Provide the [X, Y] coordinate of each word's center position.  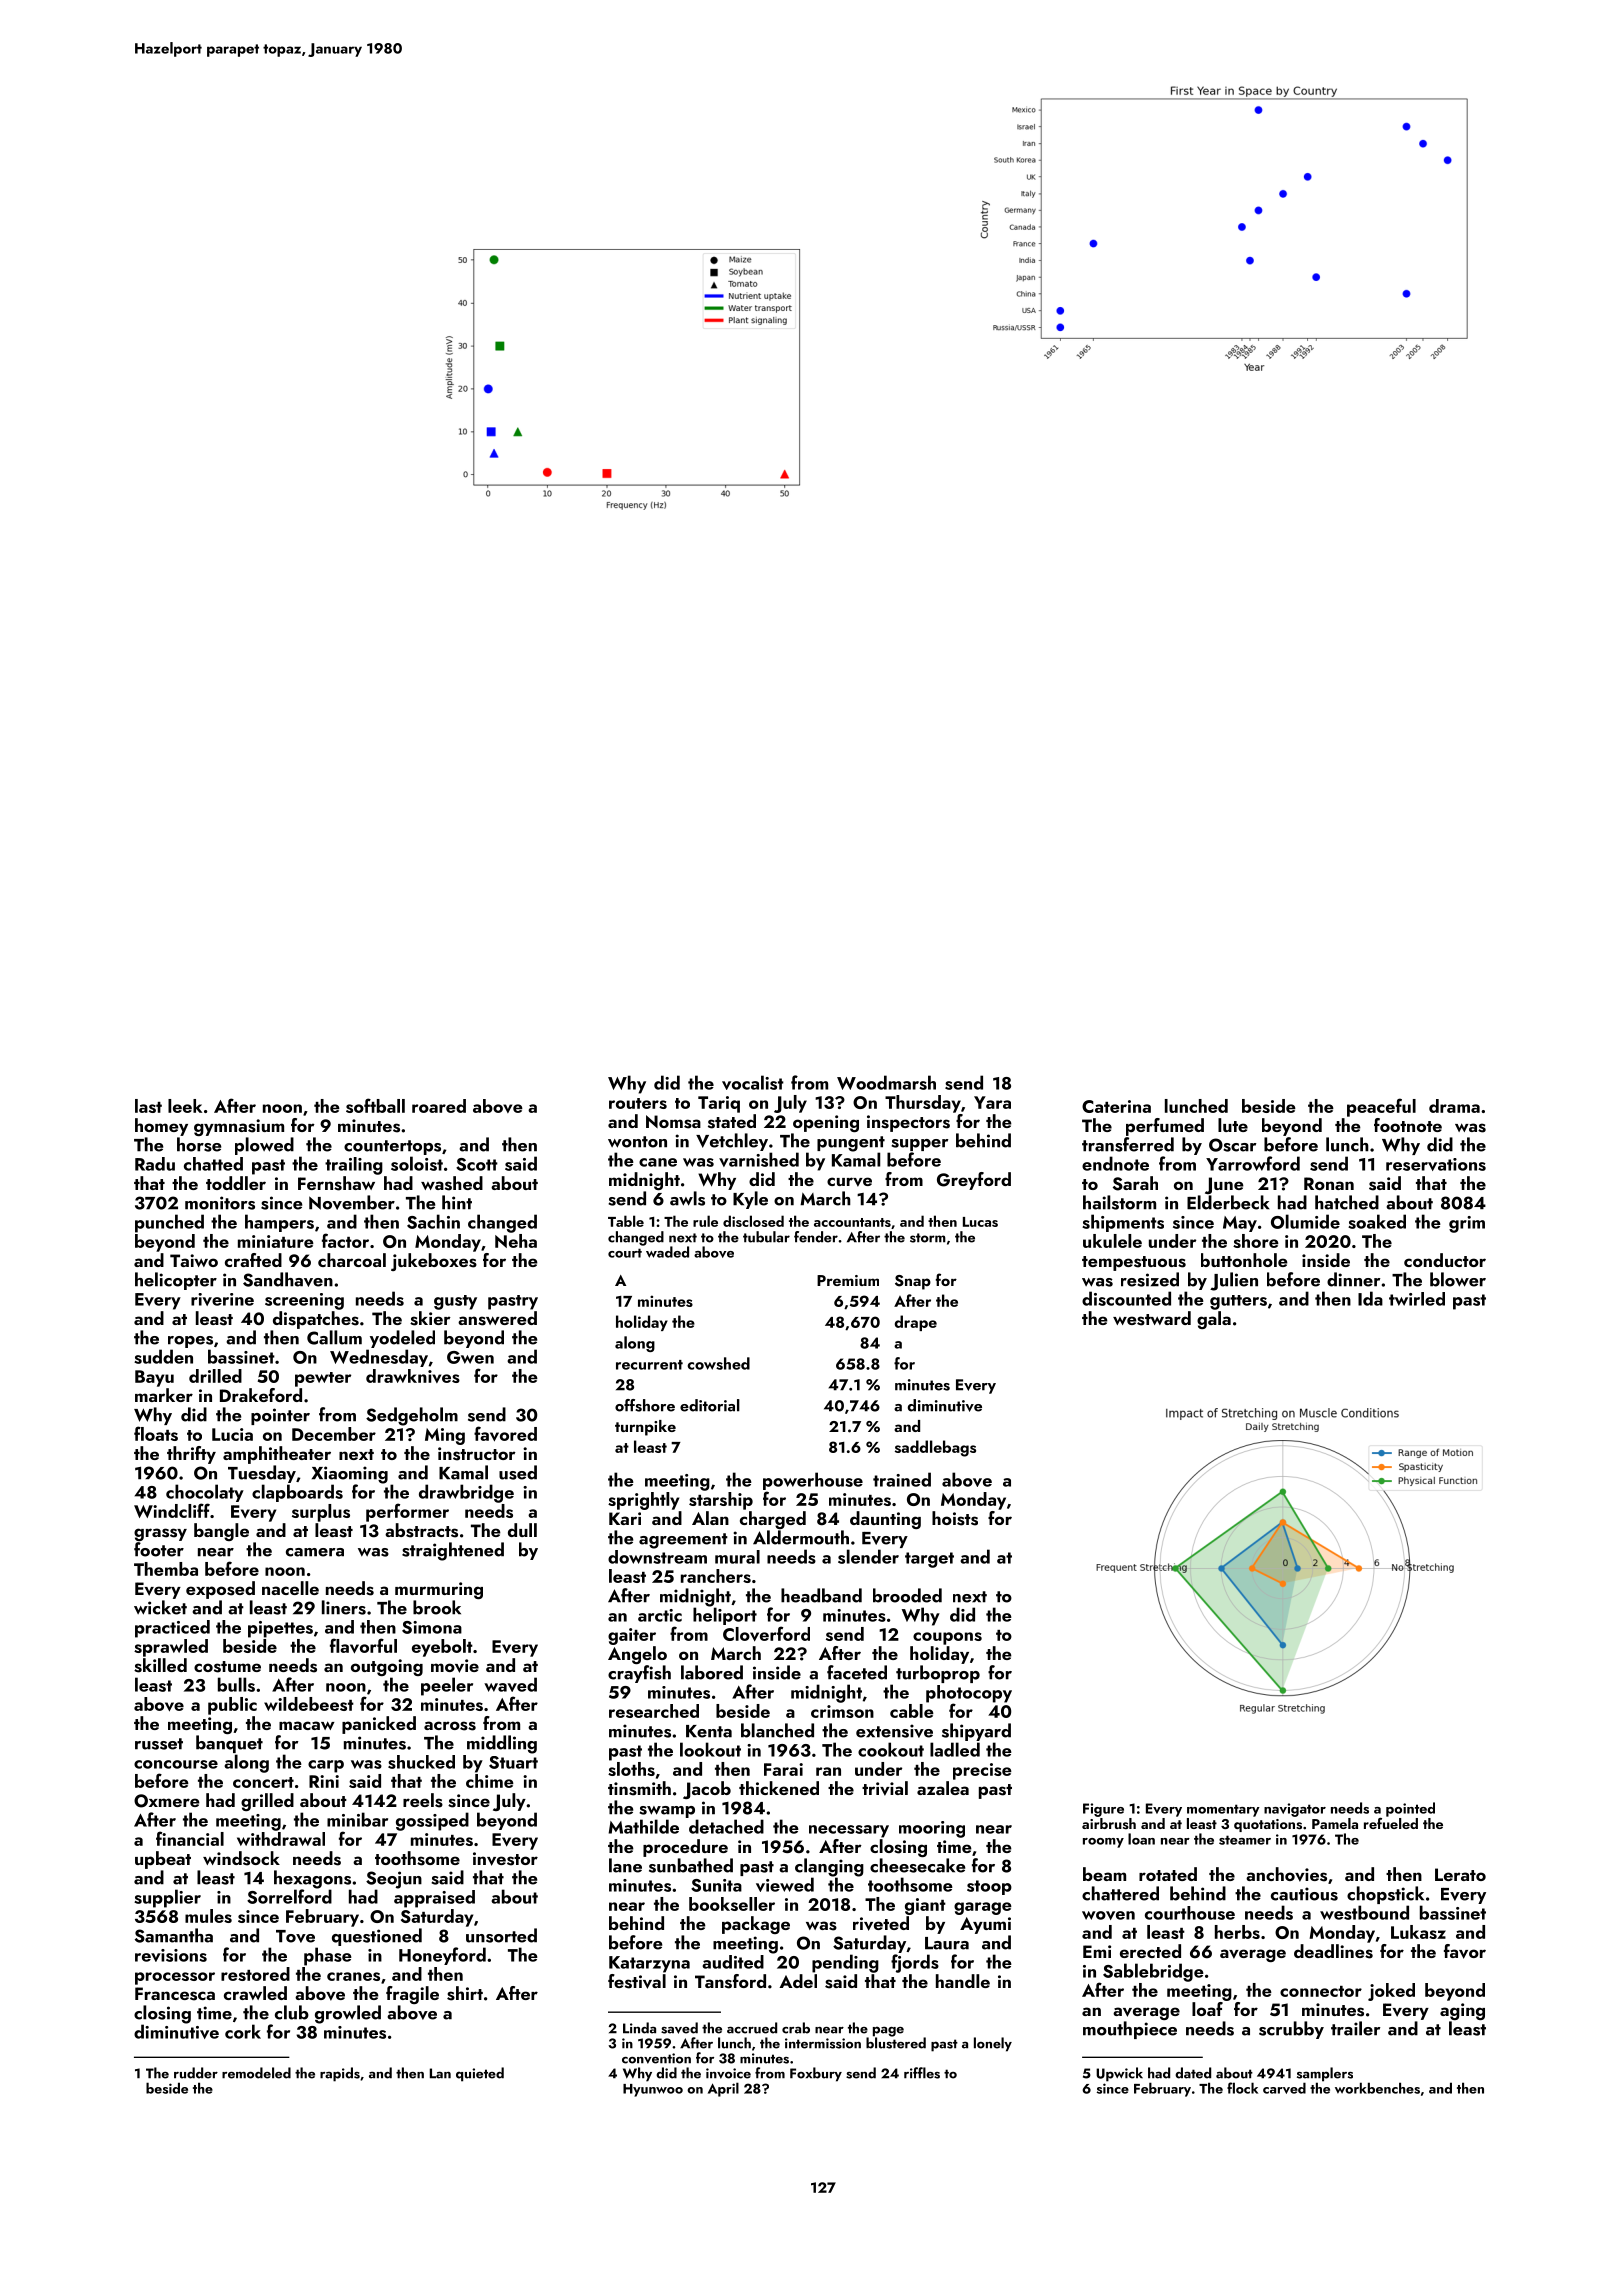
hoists [955, 1518]
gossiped [432, 1821]
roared [439, 1106]
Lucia [232, 1434]
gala [1214, 1320]
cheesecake [917, 1865]
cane [658, 1162]
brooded [907, 1595]
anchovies [1286, 1874]
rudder [196, 2073]
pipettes [280, 1629]
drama [1454, 1106]
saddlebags [935, 1448]
